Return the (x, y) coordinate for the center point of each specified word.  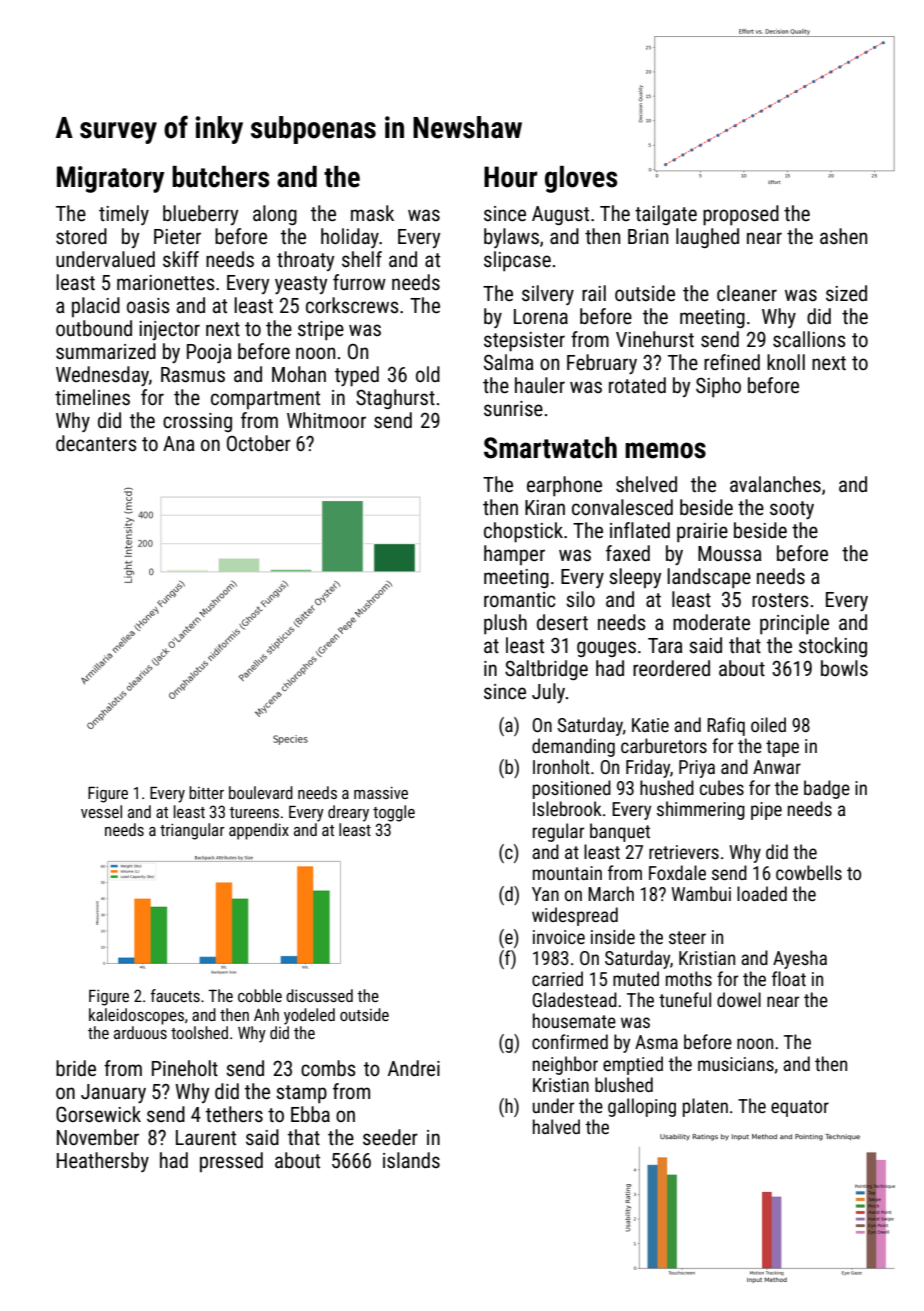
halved (556, 1126)
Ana (179, 443)
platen (705, 1107)
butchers (220, 177)
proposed (741, 215)
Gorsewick (98, 1114)
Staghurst (395, 399)
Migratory (111, 179)
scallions (809, 339)
